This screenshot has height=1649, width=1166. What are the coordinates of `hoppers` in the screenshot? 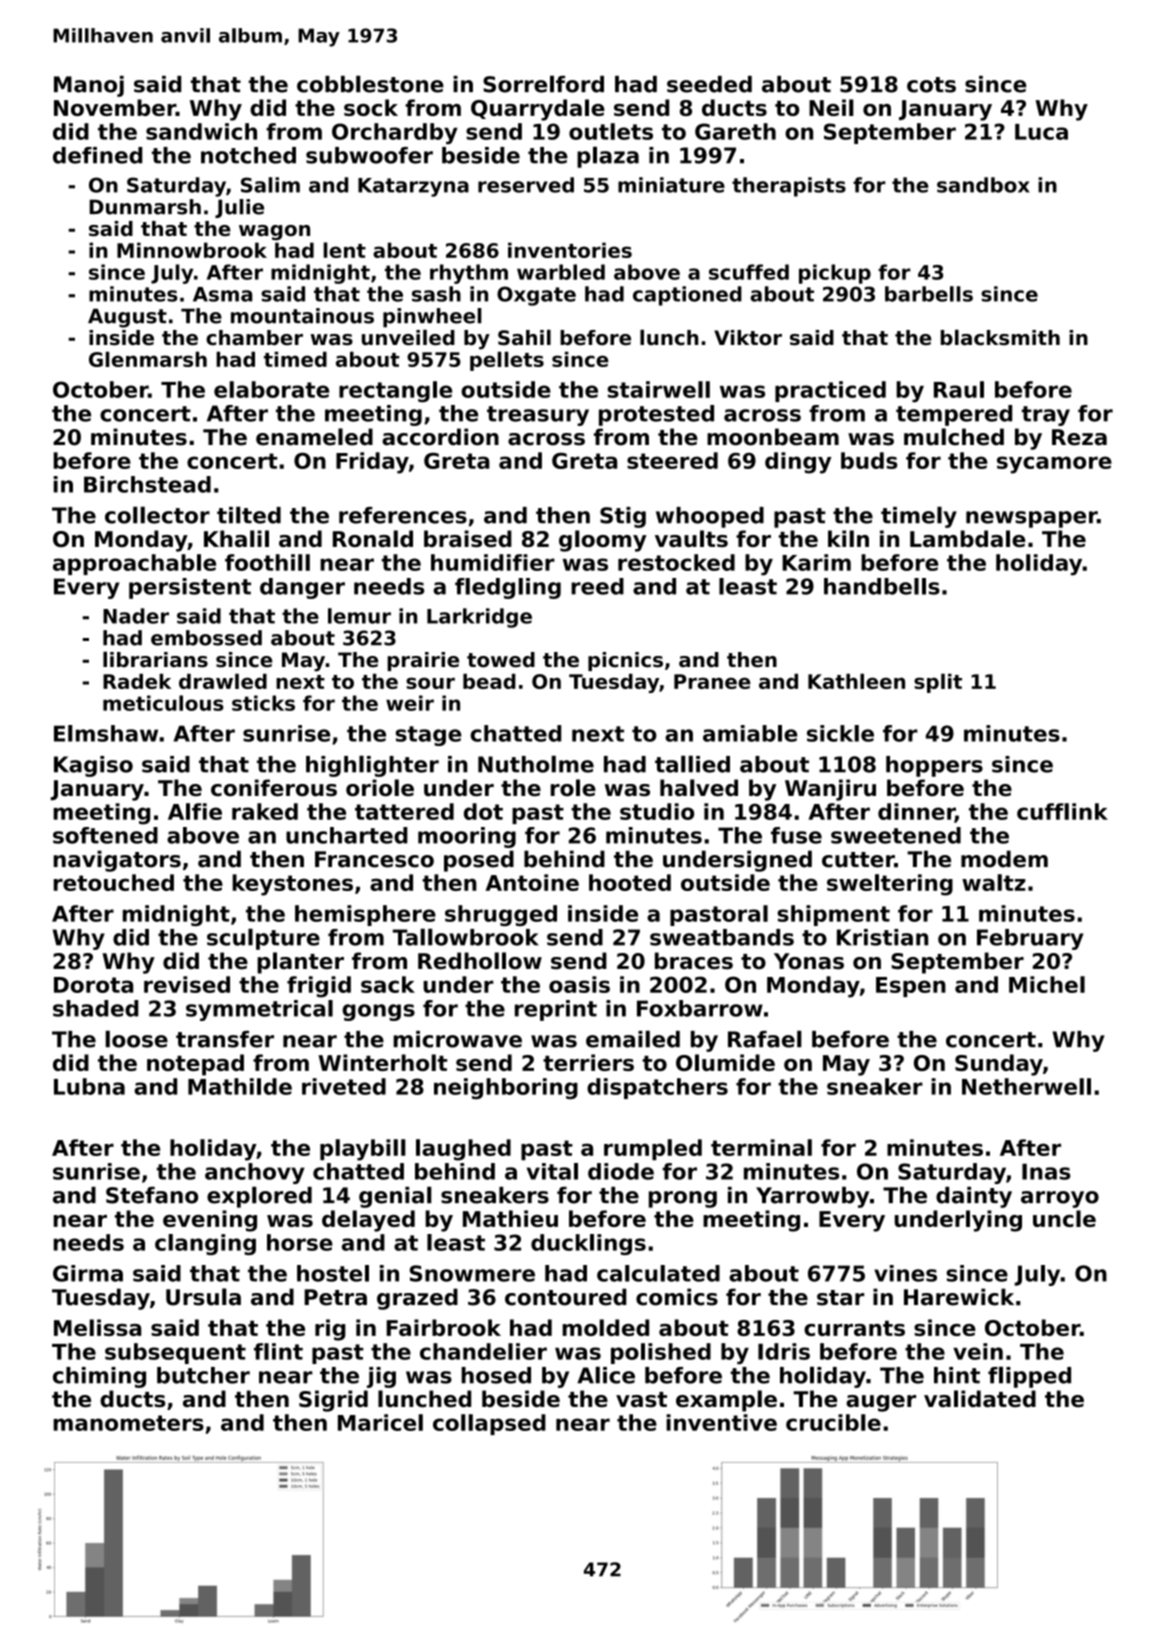 It's located at (934, 766).
